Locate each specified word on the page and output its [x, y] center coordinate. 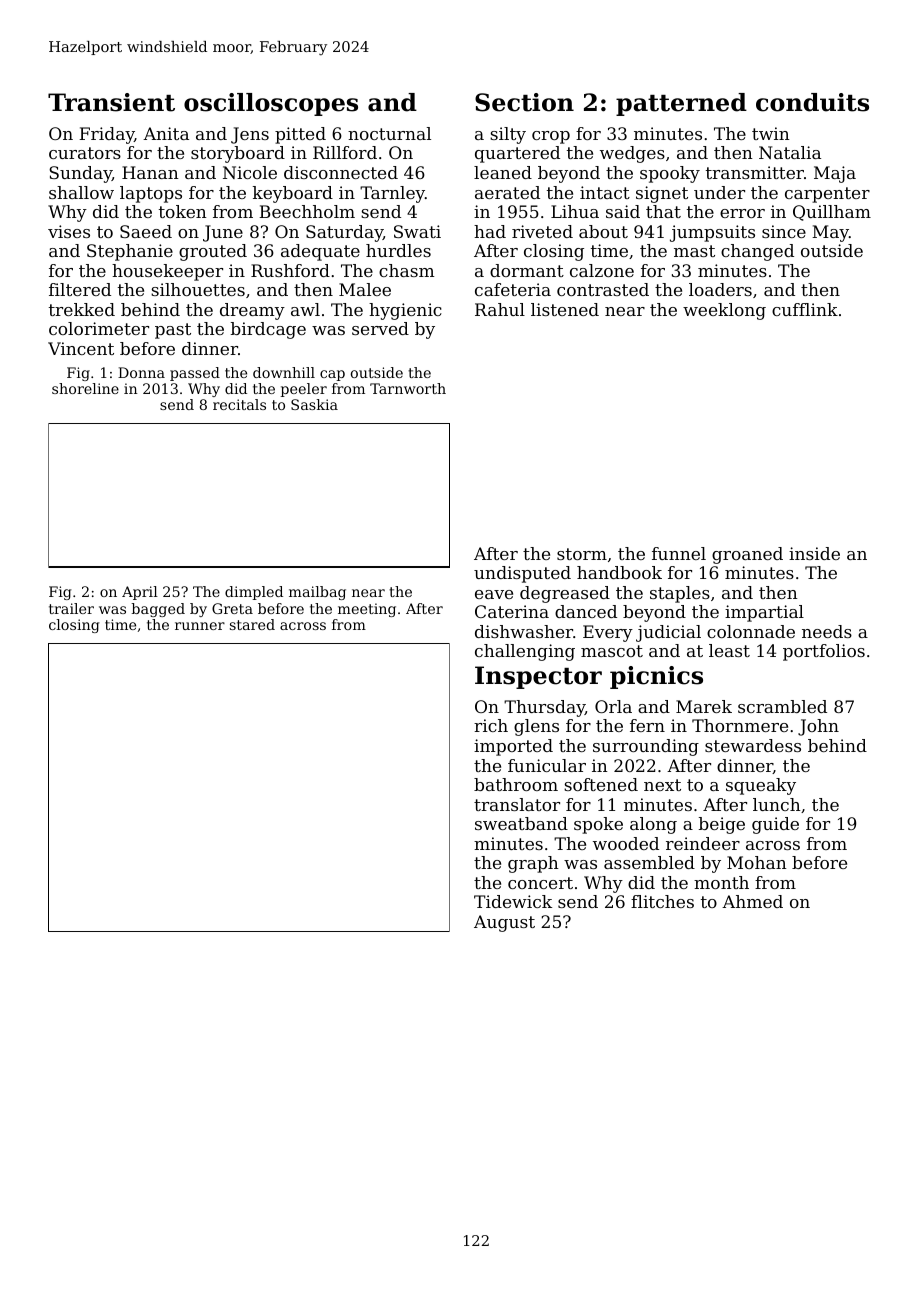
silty [508, 135]
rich [491, 725]
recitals [239, 404]
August [504, 923]
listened [565, 309]
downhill [284, 372]
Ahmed [752, 901]
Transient [111, 102]
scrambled [782, 706]
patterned [681, 104]
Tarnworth [408, 388]
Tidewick [513, 901]
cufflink [805, 309]
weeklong [724, 311]
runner [200, 626]
